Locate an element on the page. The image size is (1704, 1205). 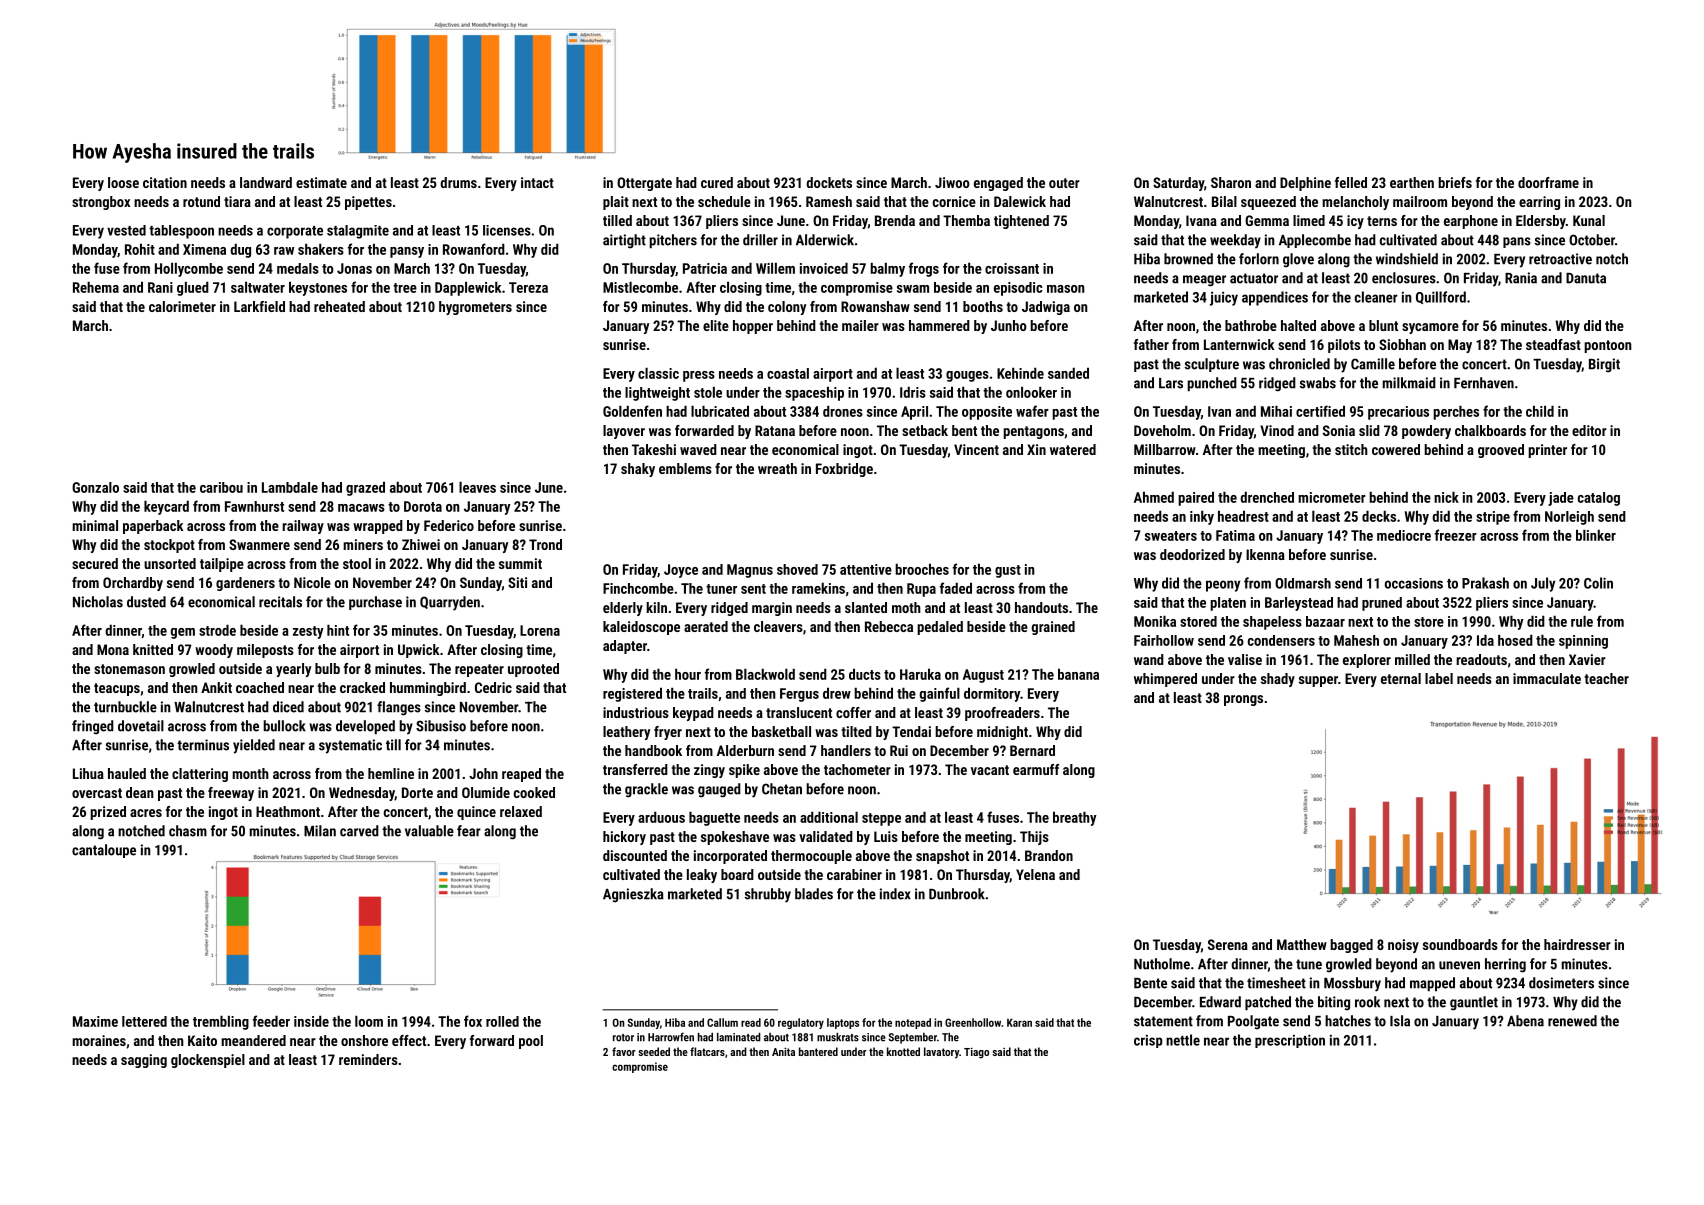
trembling is located at coordinates (221, 1022).
